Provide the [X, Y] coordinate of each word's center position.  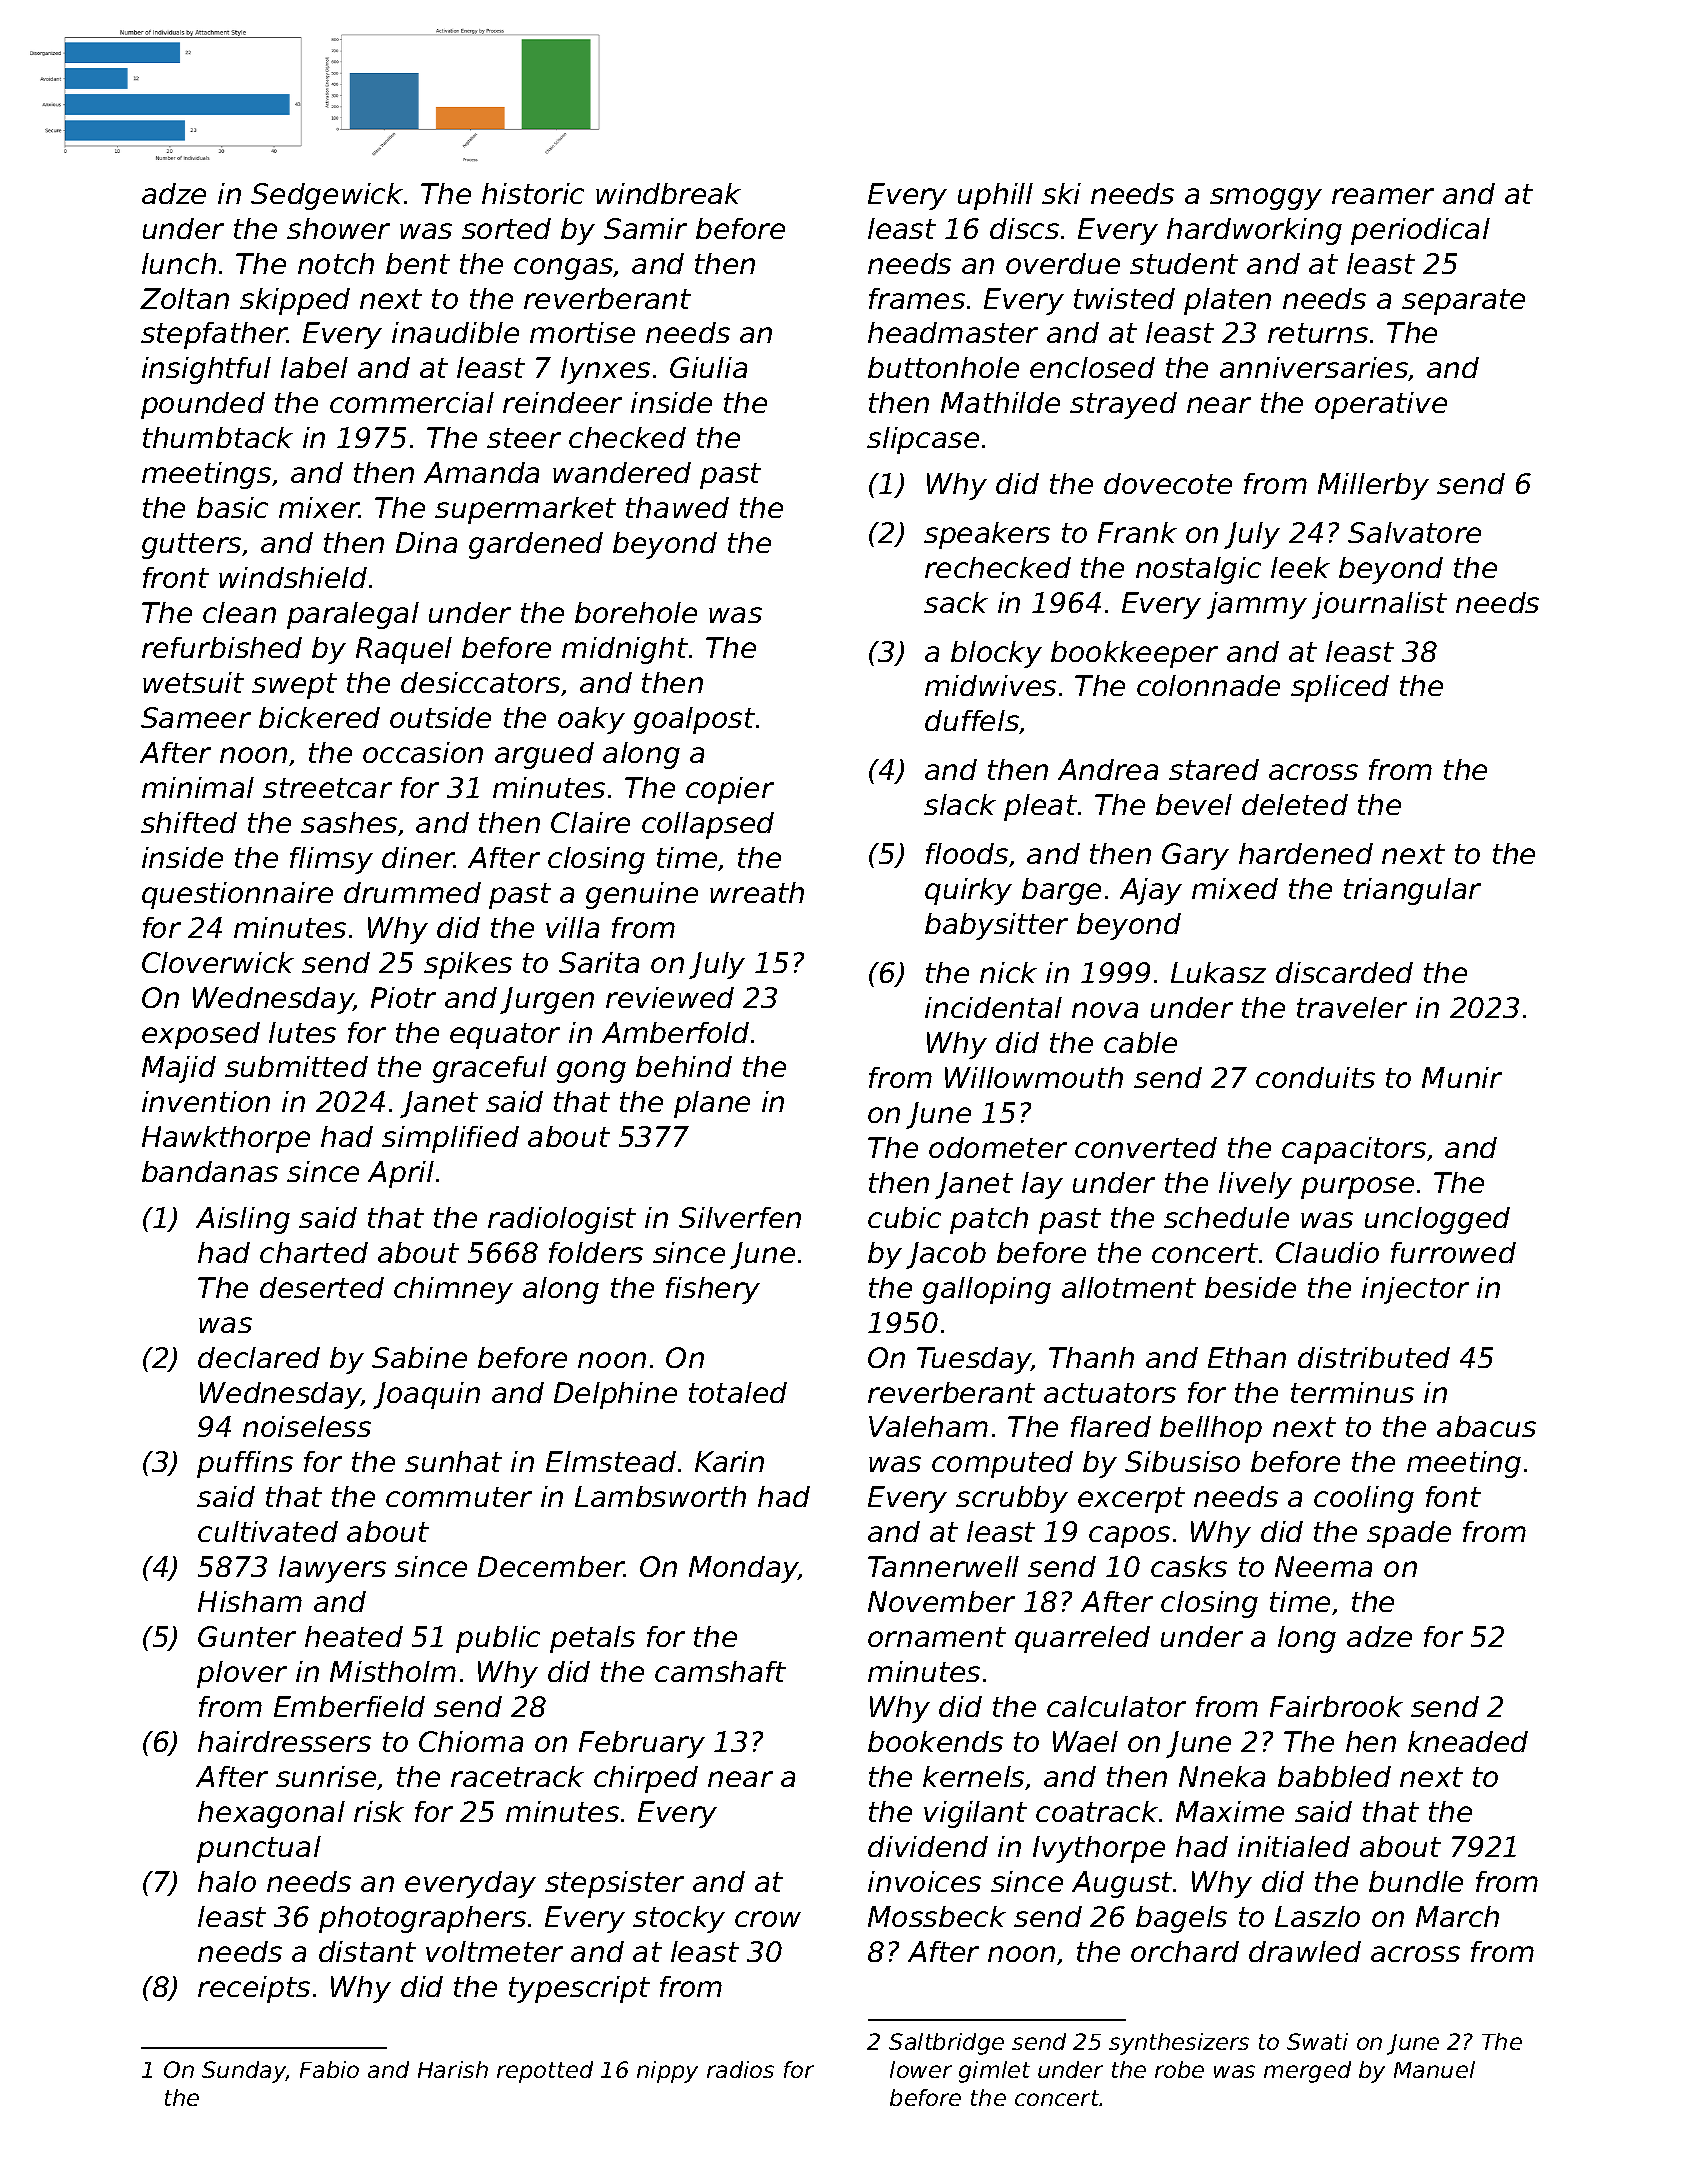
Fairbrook [1336, 1706]
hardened [1306, 853]
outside [440, 717]
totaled [738, 1392]
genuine [642, 895]
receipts [254, 1989]
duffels [972, 722]
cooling [1364, 1499]
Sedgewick [327, 196]
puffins [245, 1464]
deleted [1295, 804]
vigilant [975, 1814]
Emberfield [349, 1706]
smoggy [1266, 199]
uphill [995, 196]
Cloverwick [218, 962]
